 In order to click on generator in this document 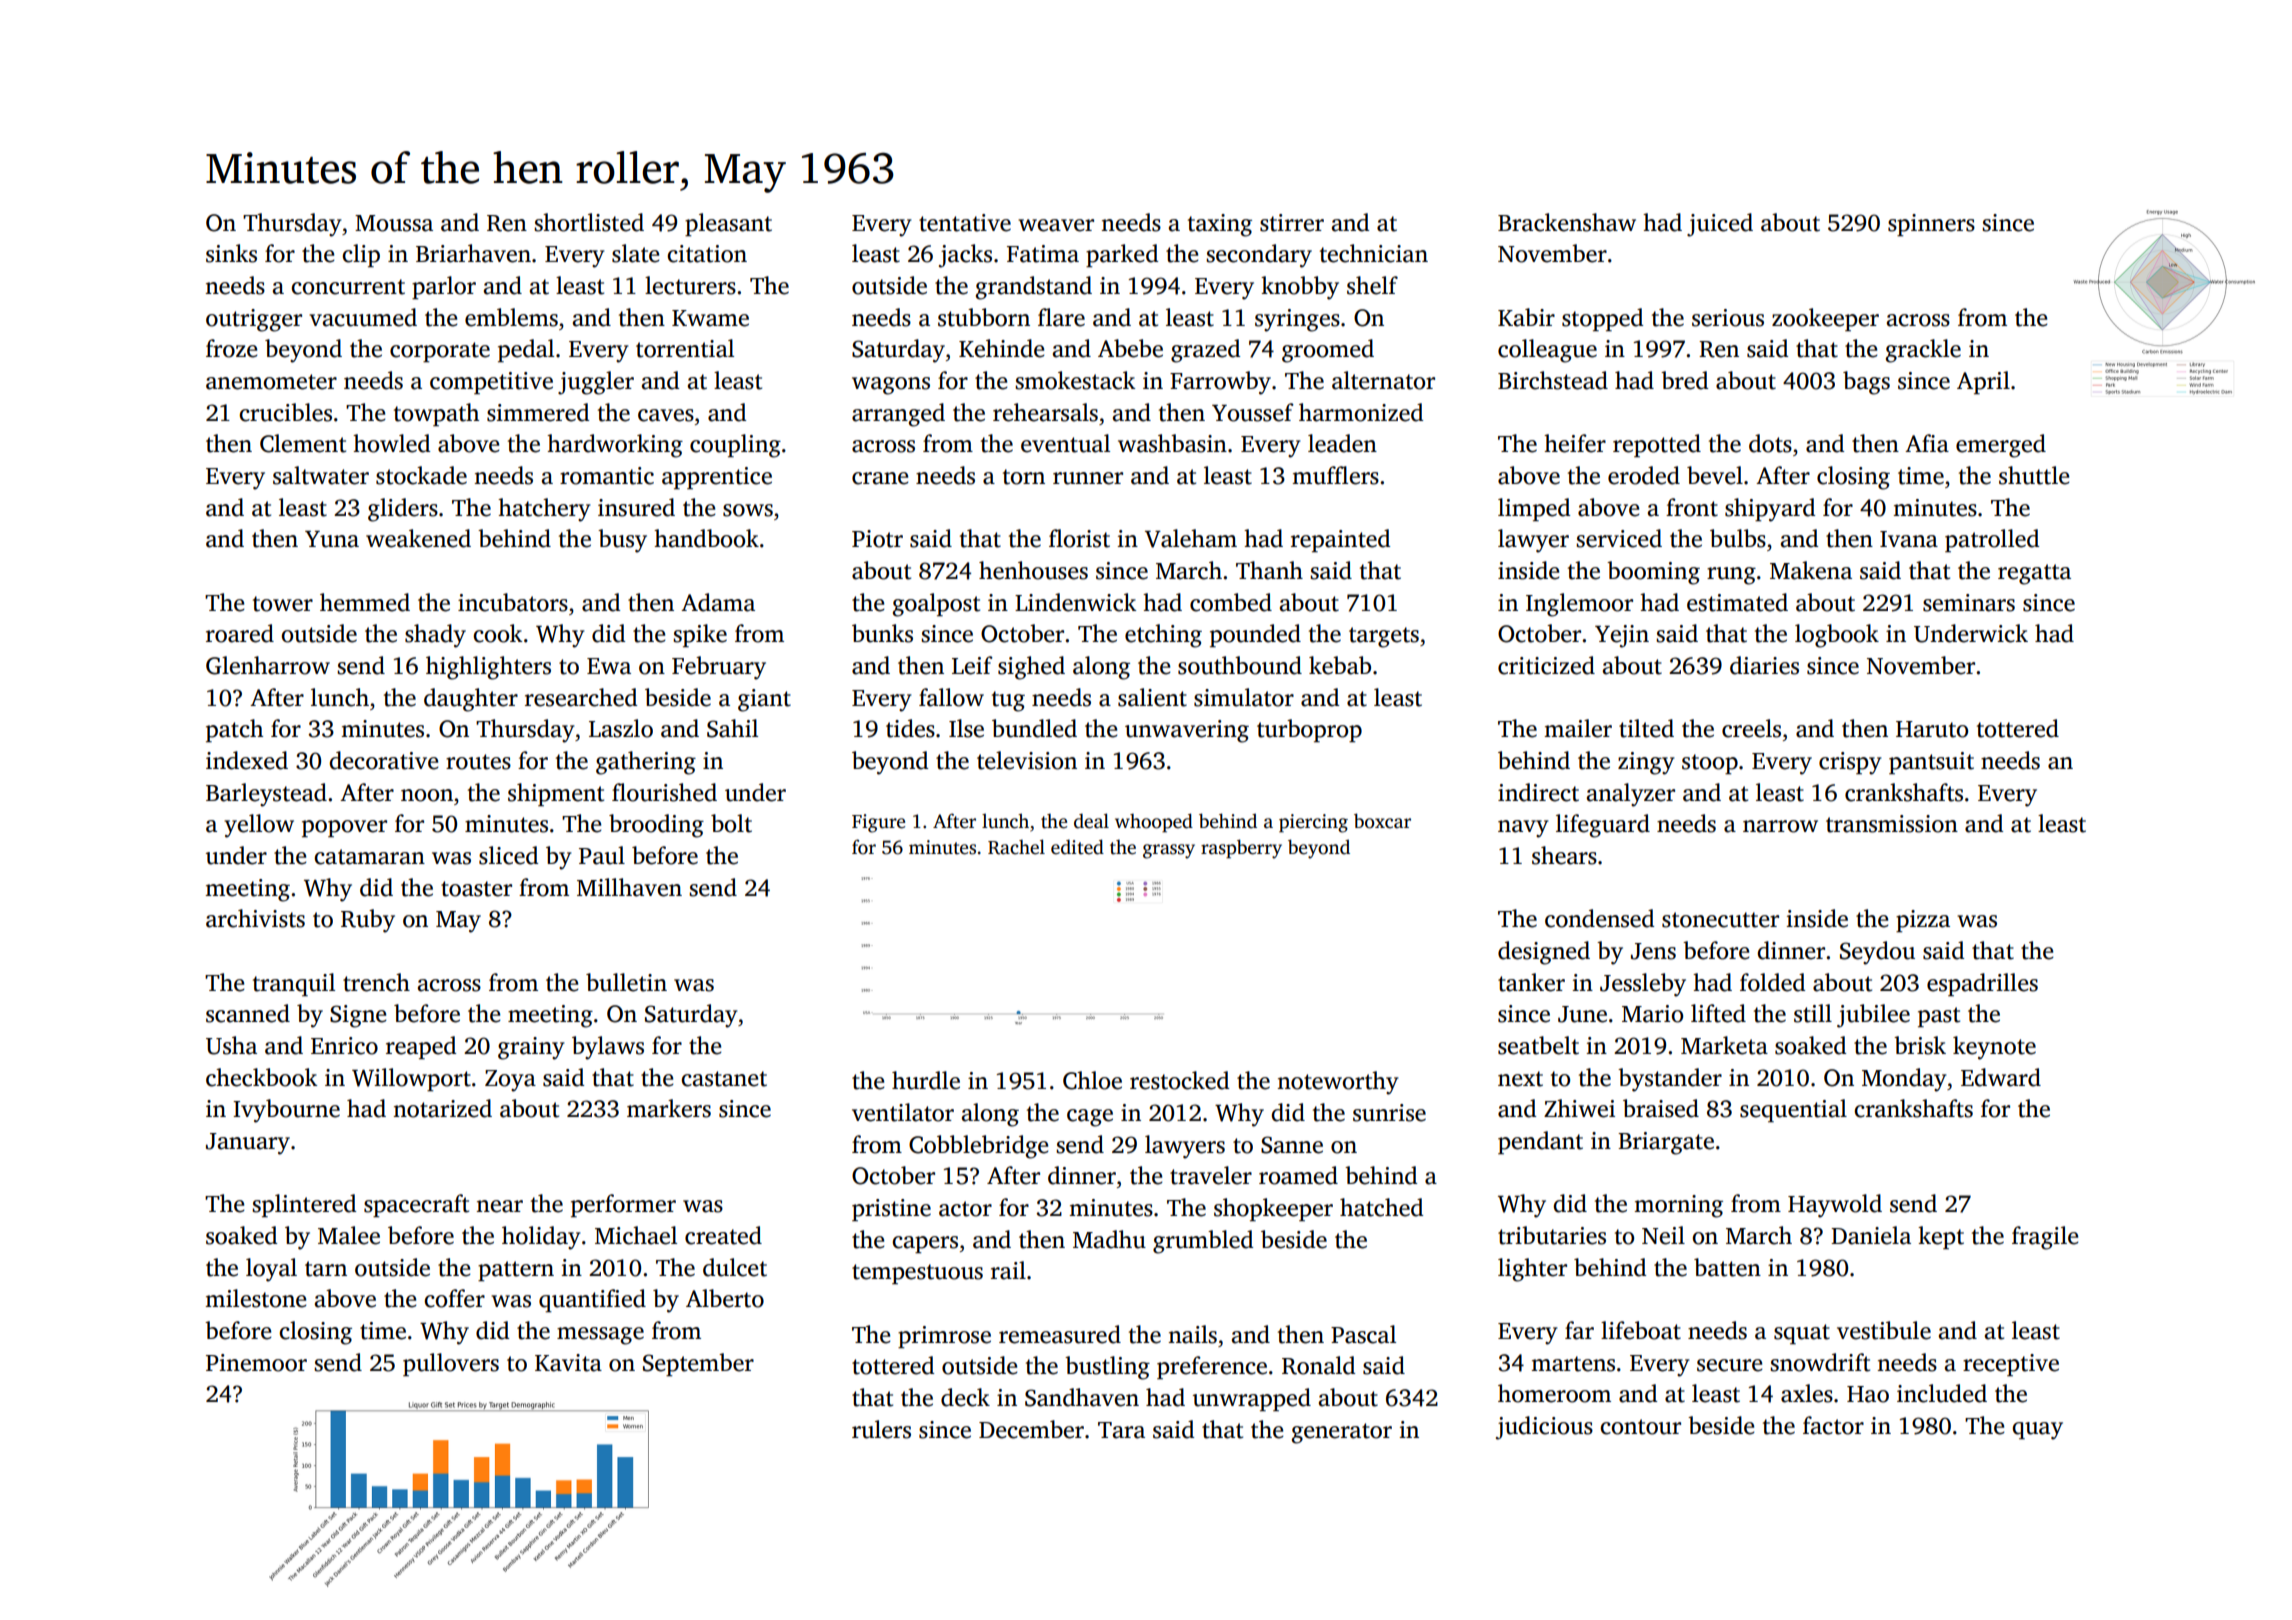, I will do `click(1342, 1433)`.
